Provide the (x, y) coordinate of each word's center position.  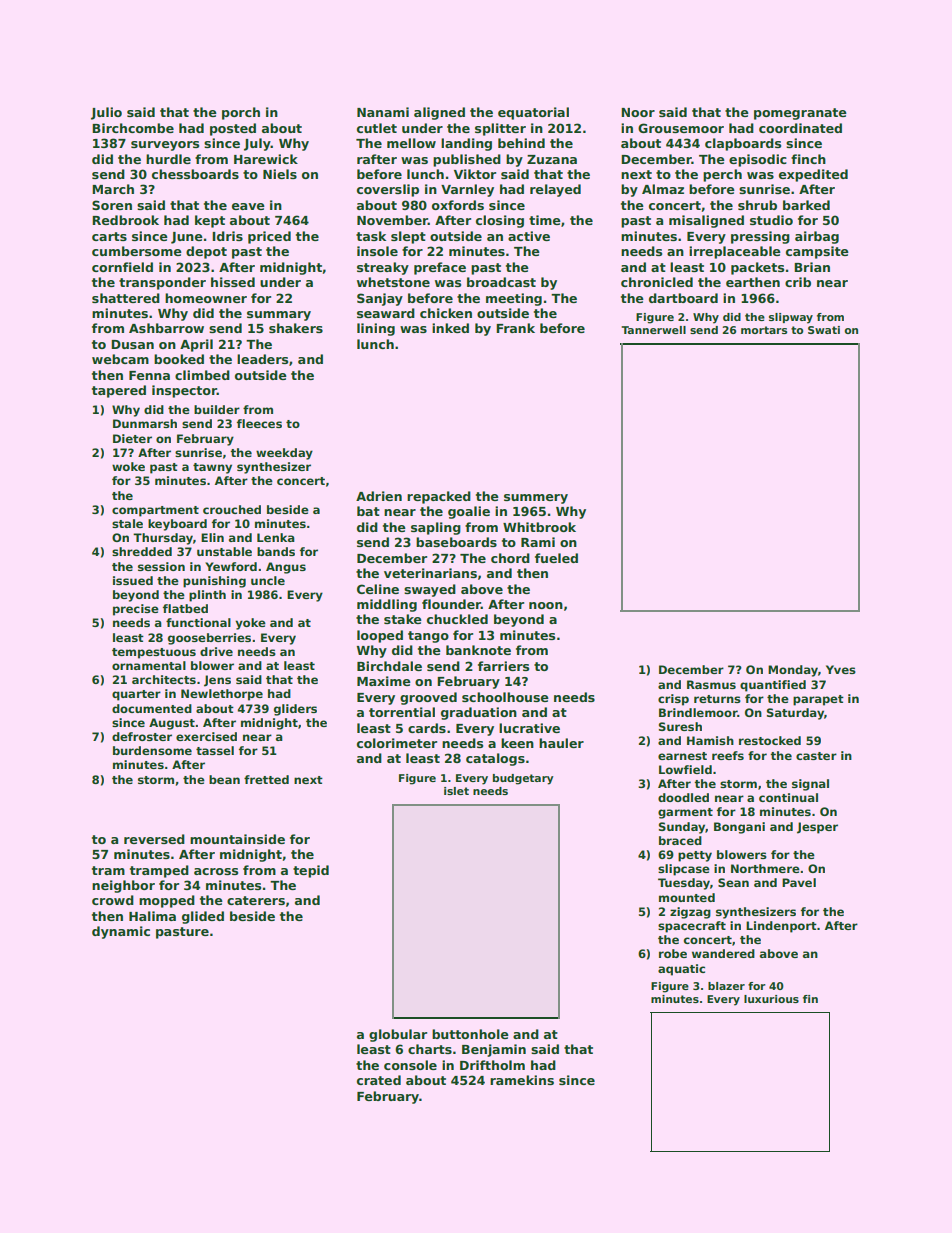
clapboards (743, 144)
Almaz (663, 189)
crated (379, 1080)
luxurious (771, 999)
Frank (515, 328)
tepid (311, 871)
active (529, 236)
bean (224, 779)
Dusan (132, 344)
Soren (112, 205)
